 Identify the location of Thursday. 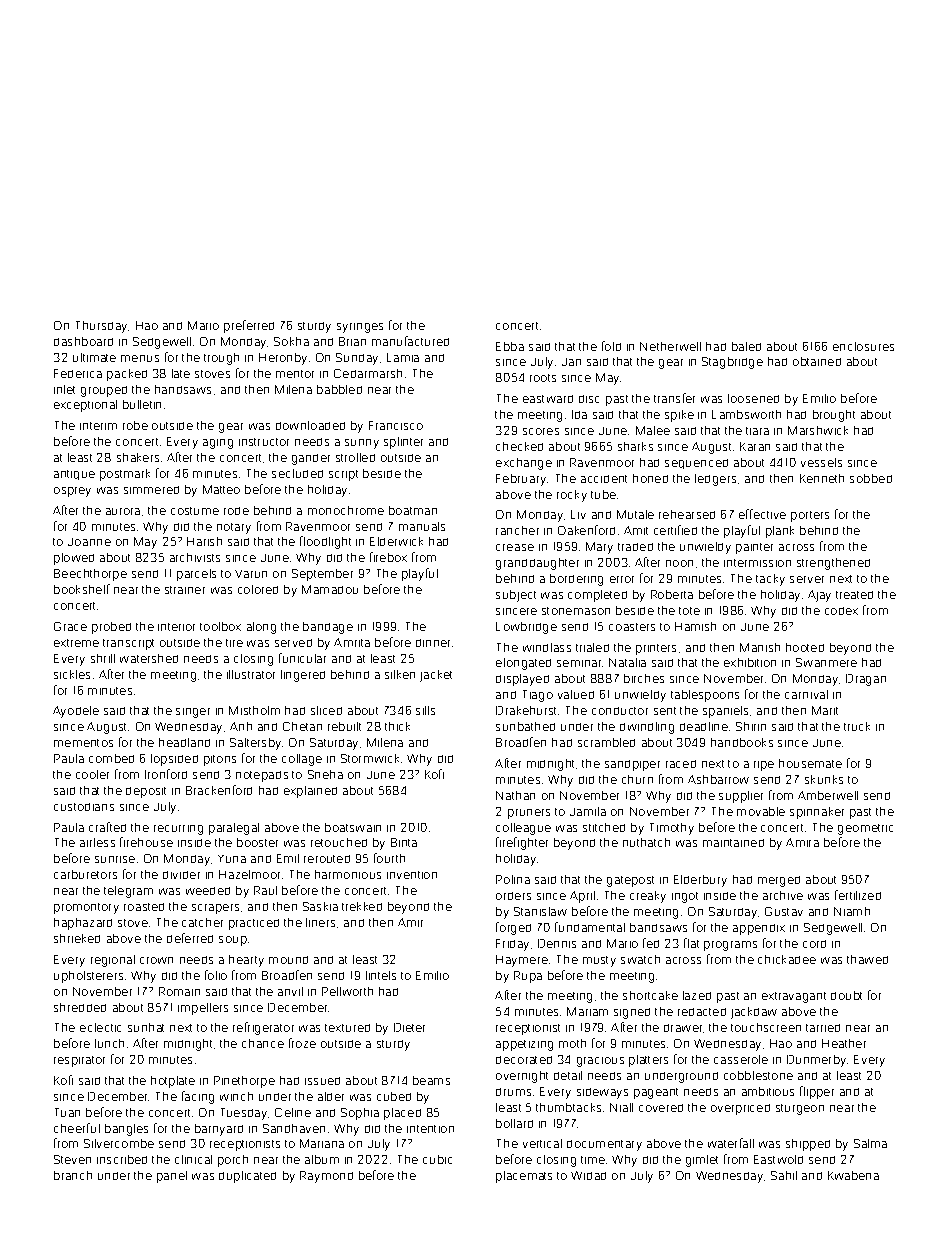
(101, 327).
